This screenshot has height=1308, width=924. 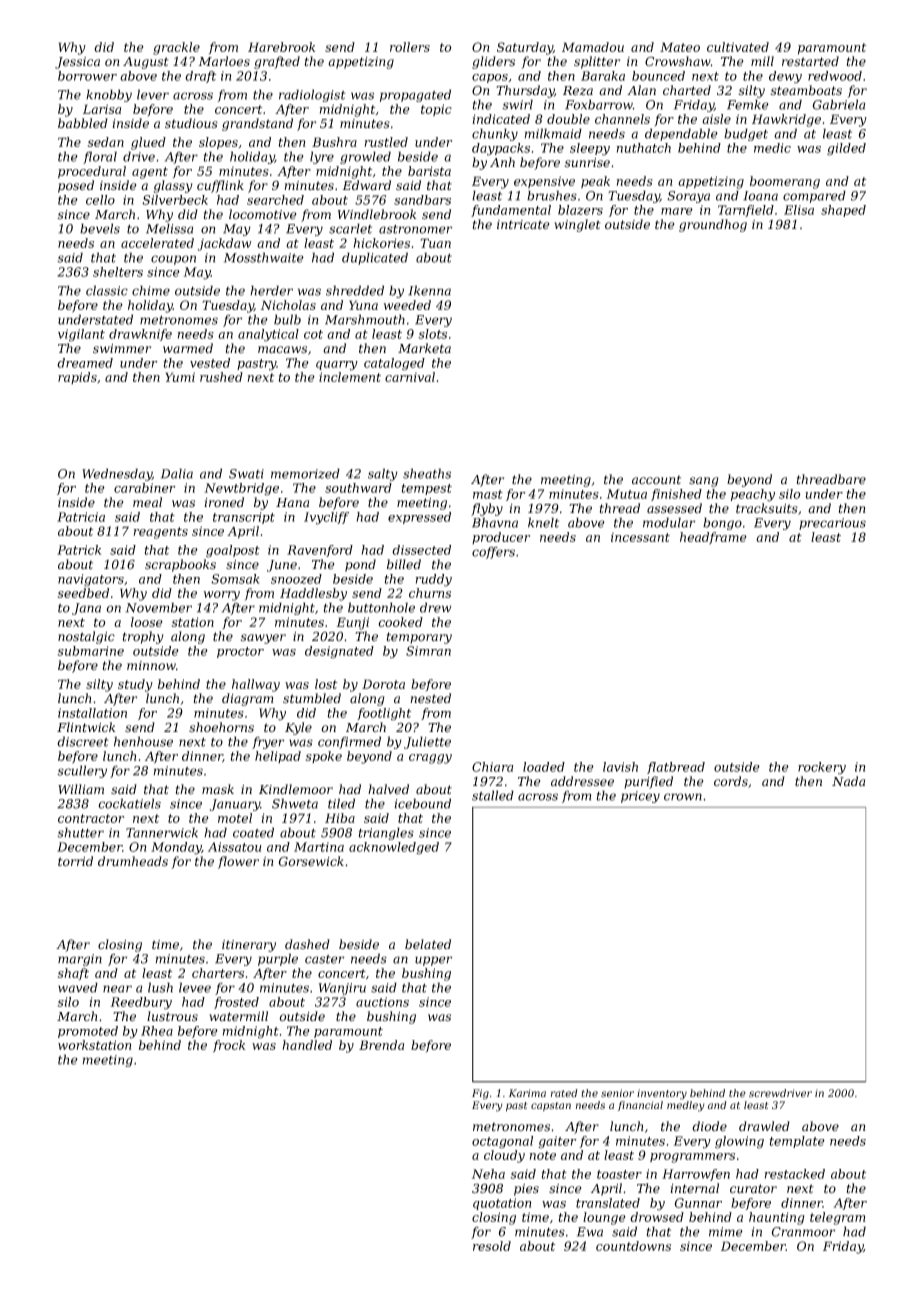 What do you see at coordinates (492, 1246) in the screenshot?
I see `resold` at bounding box center [492, 1246].
